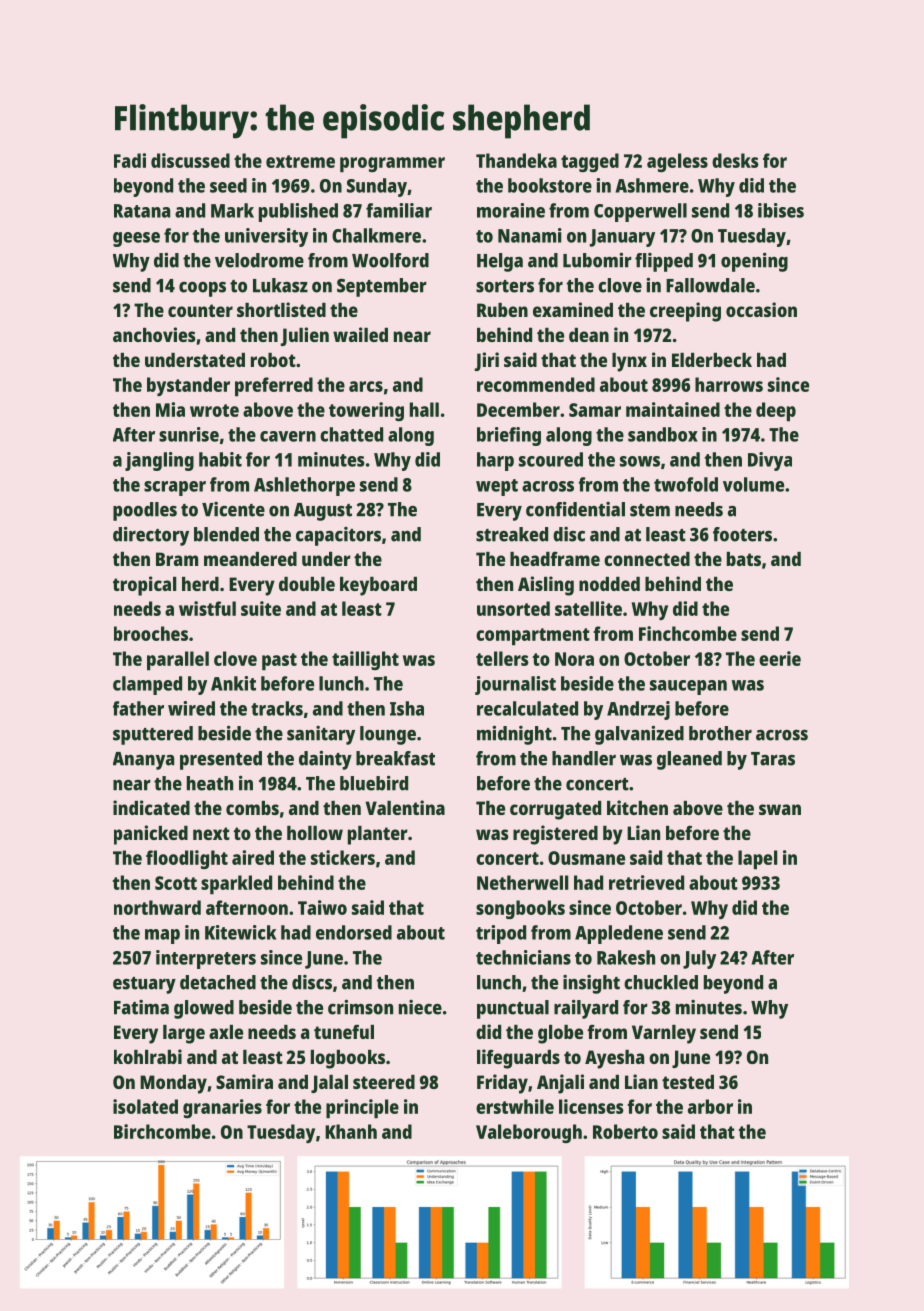 This screenshot has width=924, height=1311. I want to click on granaries, so click(222, 1108).
